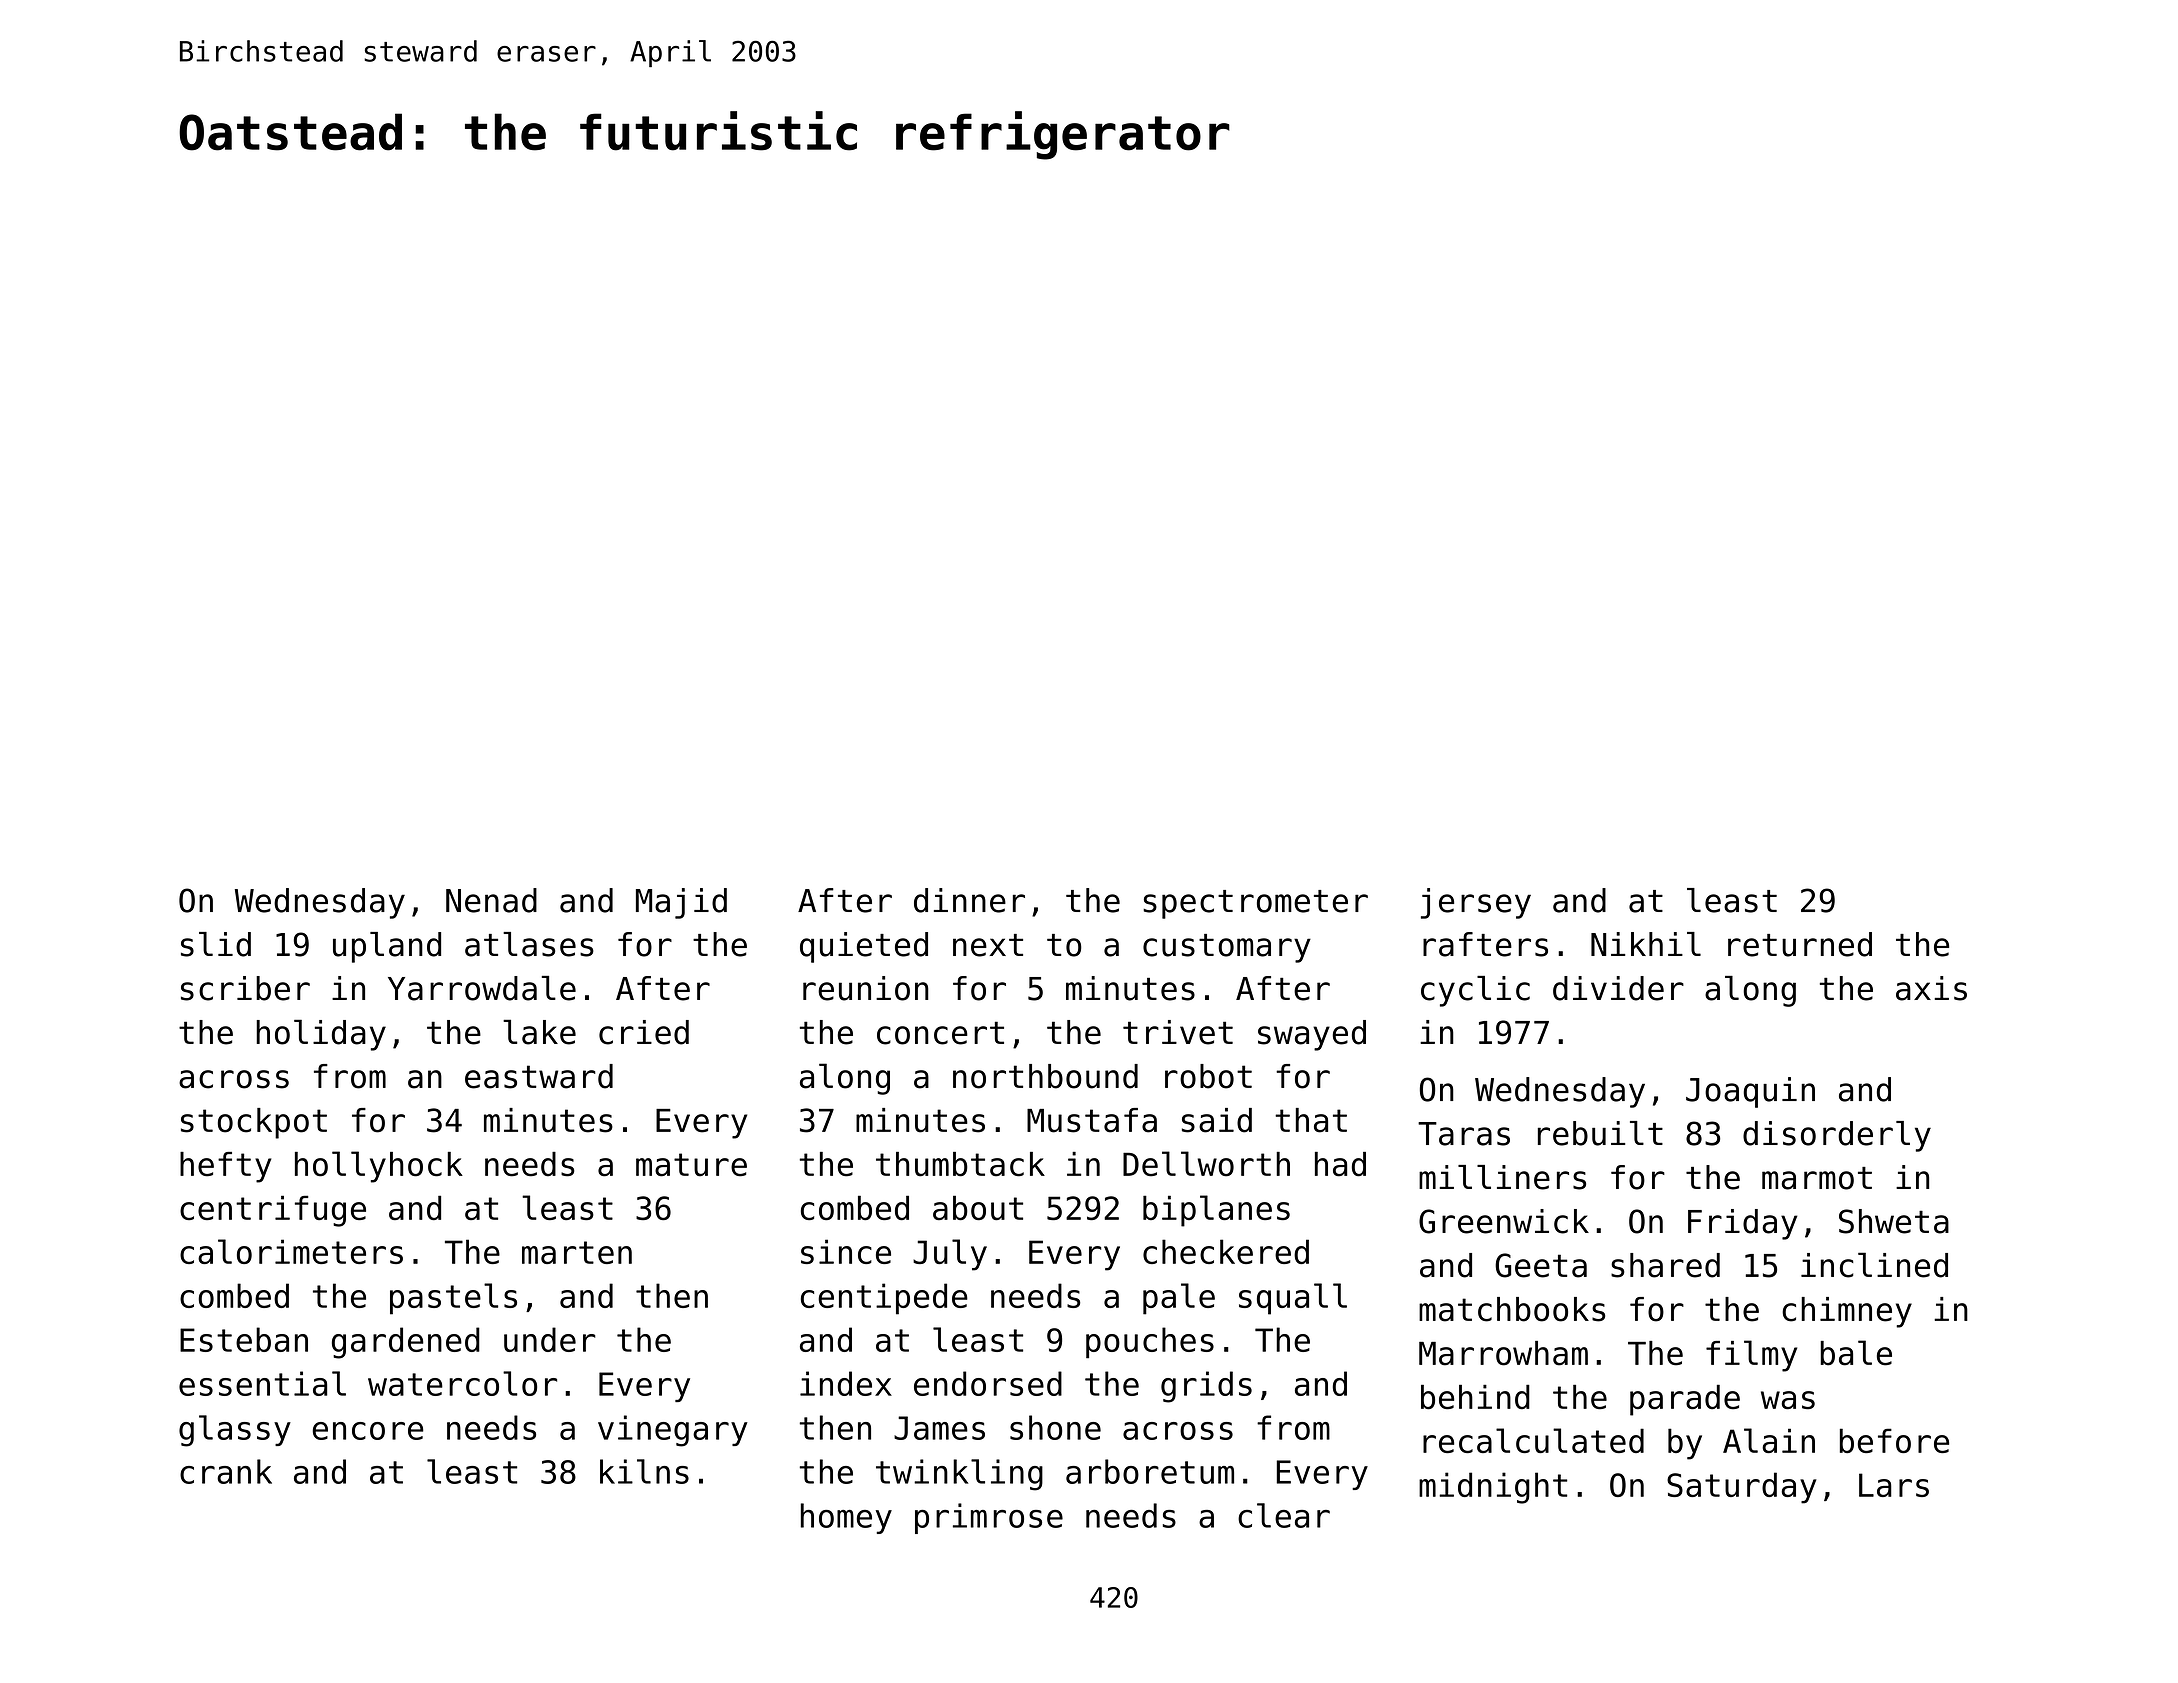  I want to click on checkered, so click(1226, 1251).
